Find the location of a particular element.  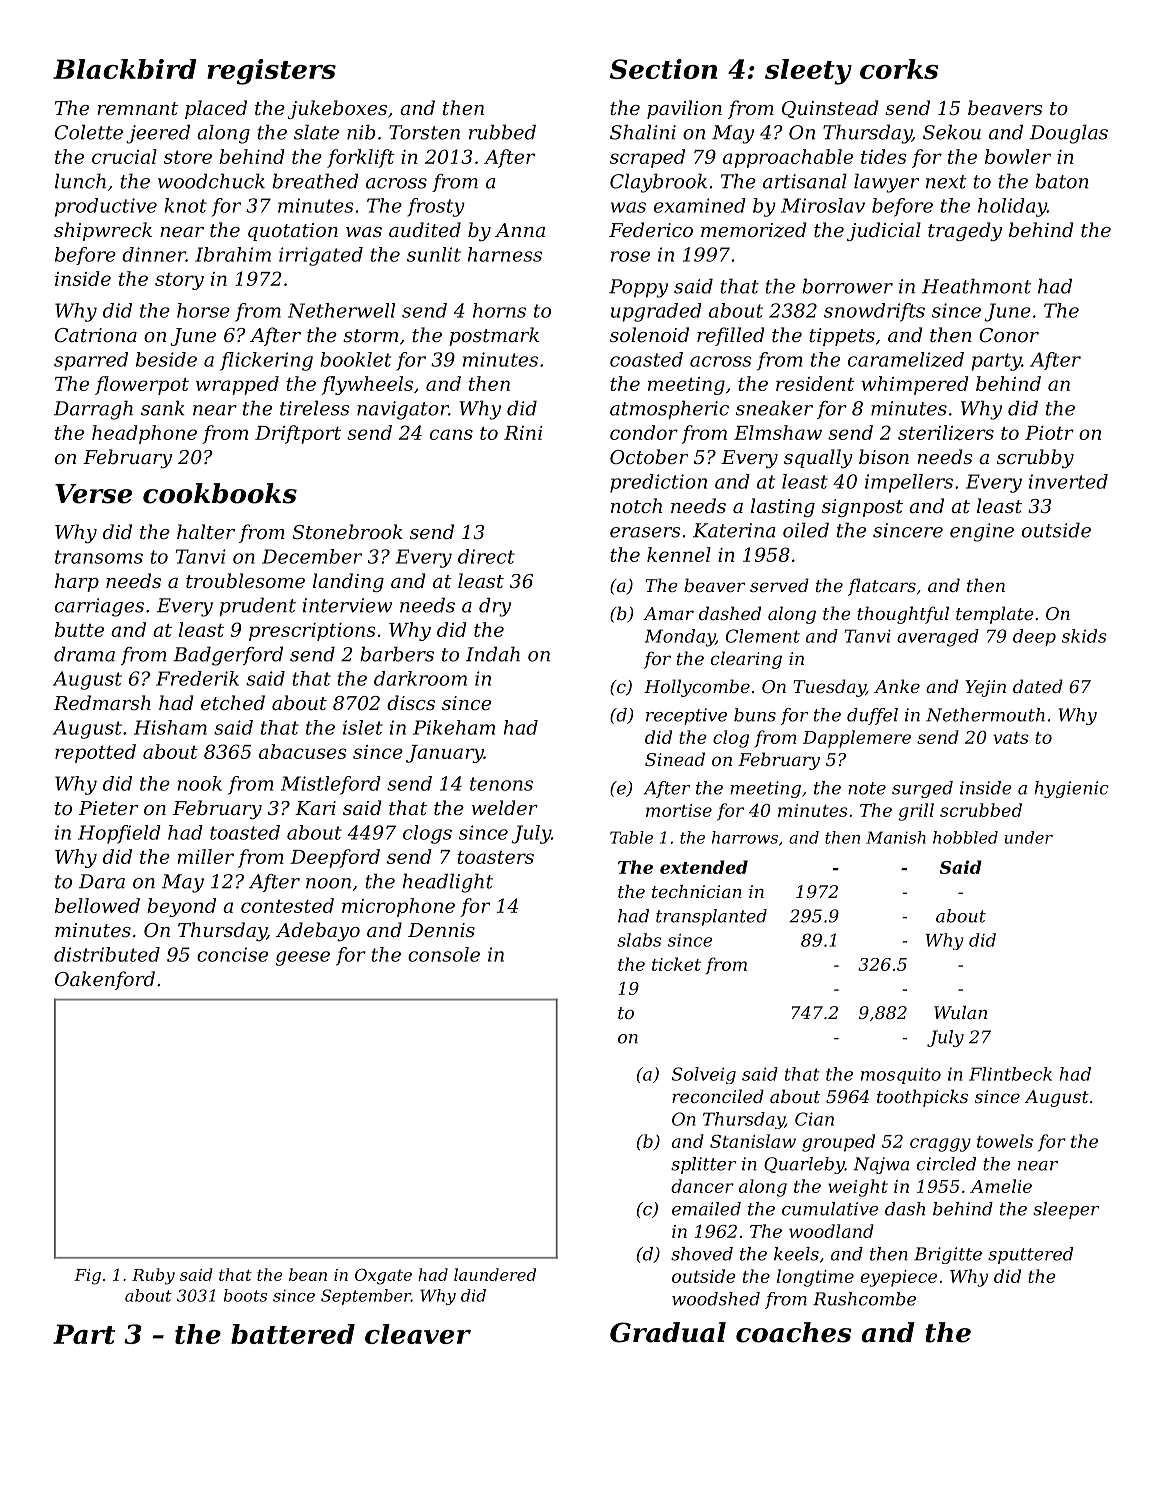

cookbooks is located at coordinates (220, 493).
